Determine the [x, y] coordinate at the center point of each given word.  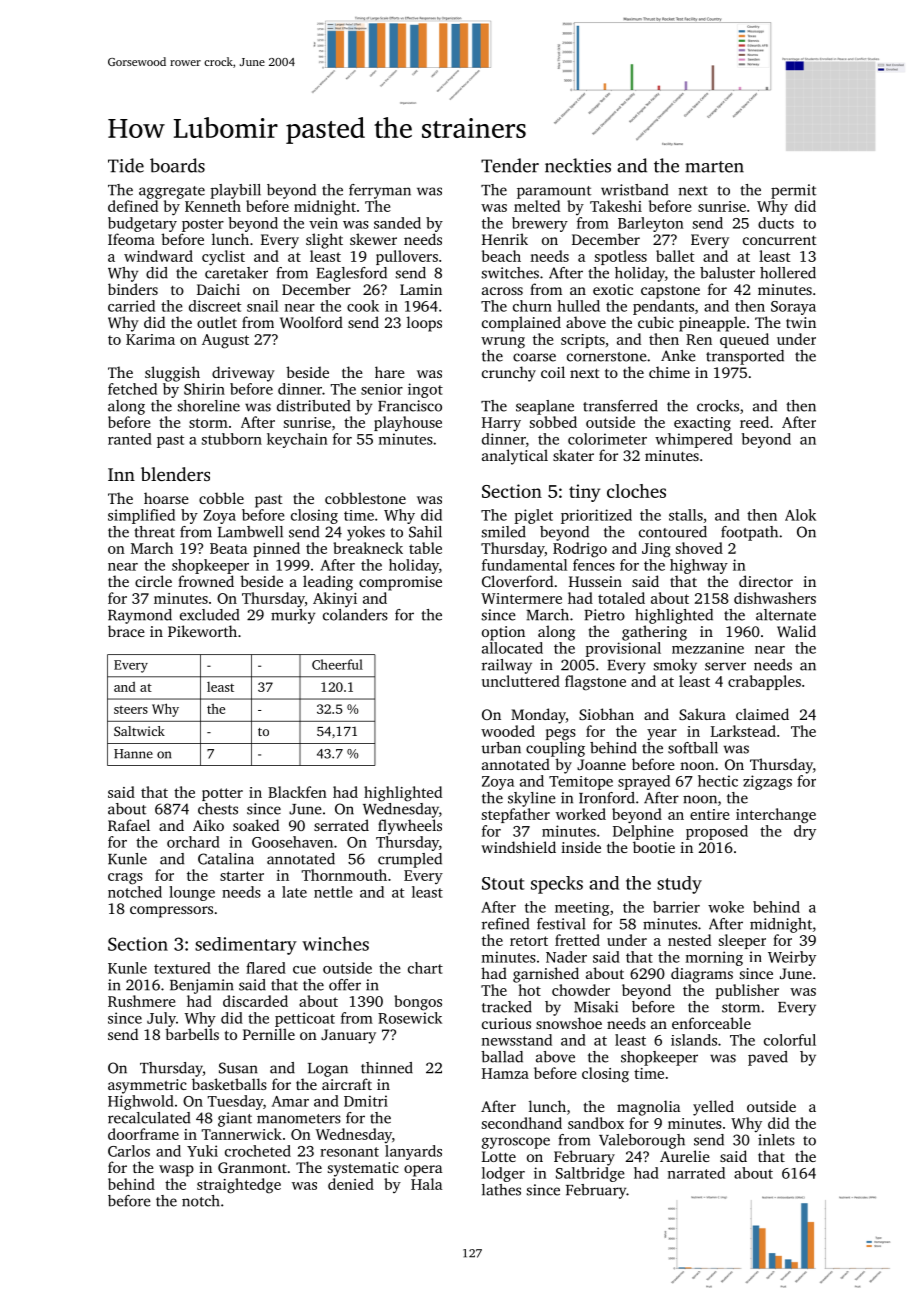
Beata [228, 548]
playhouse [408, 423]
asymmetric [147, 1086]
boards [177, 165]
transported [745, 357]
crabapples [764, 682]
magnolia [648, 1108]
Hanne [133, 754]
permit [794, 191]
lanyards [413, 1152]
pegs [561, 735]
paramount [554, 192]
